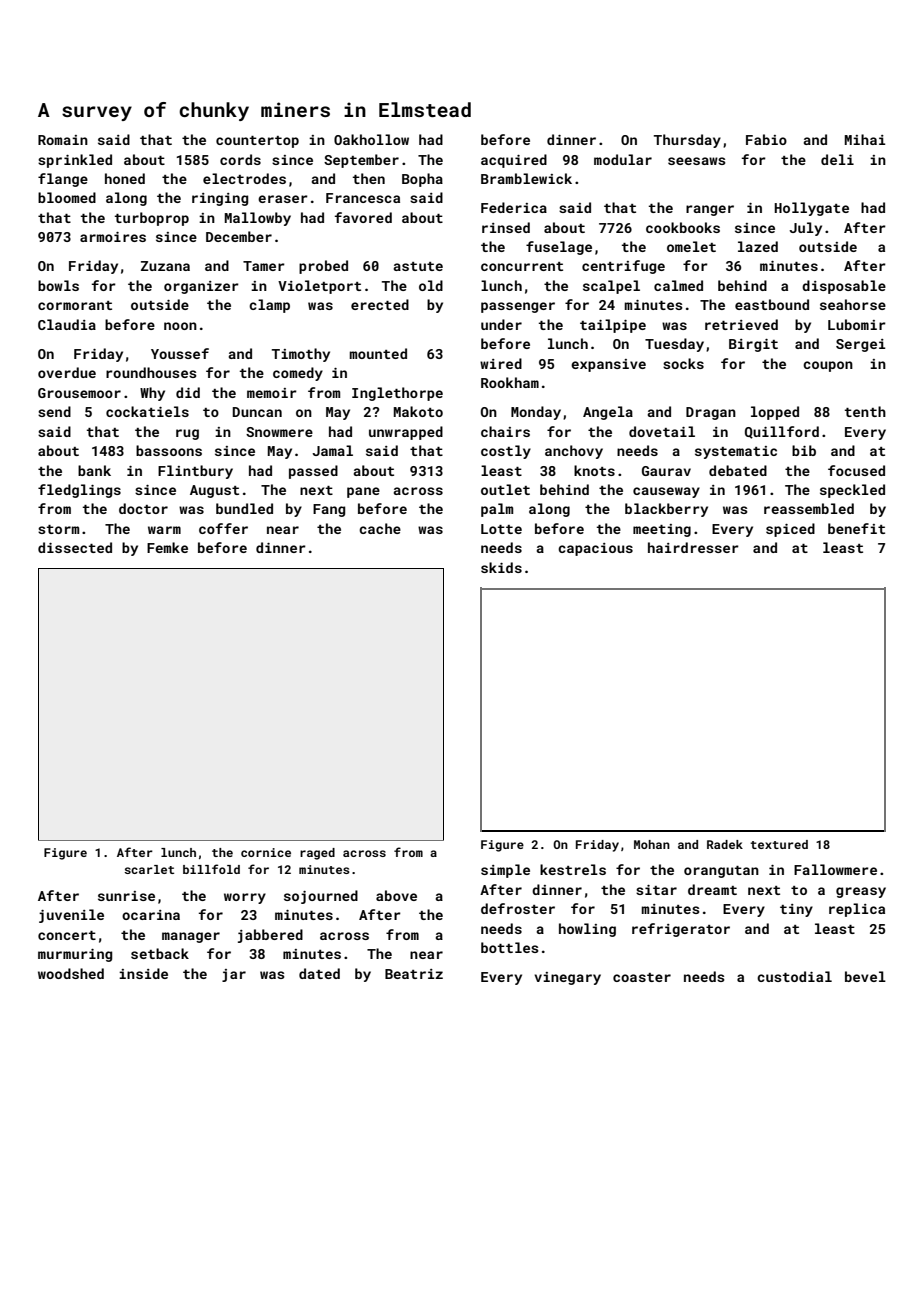 The height and width of the page is (1308, 924). Describe the element at coordinates (75, 547) in the page. I see `dissected` at that location.
